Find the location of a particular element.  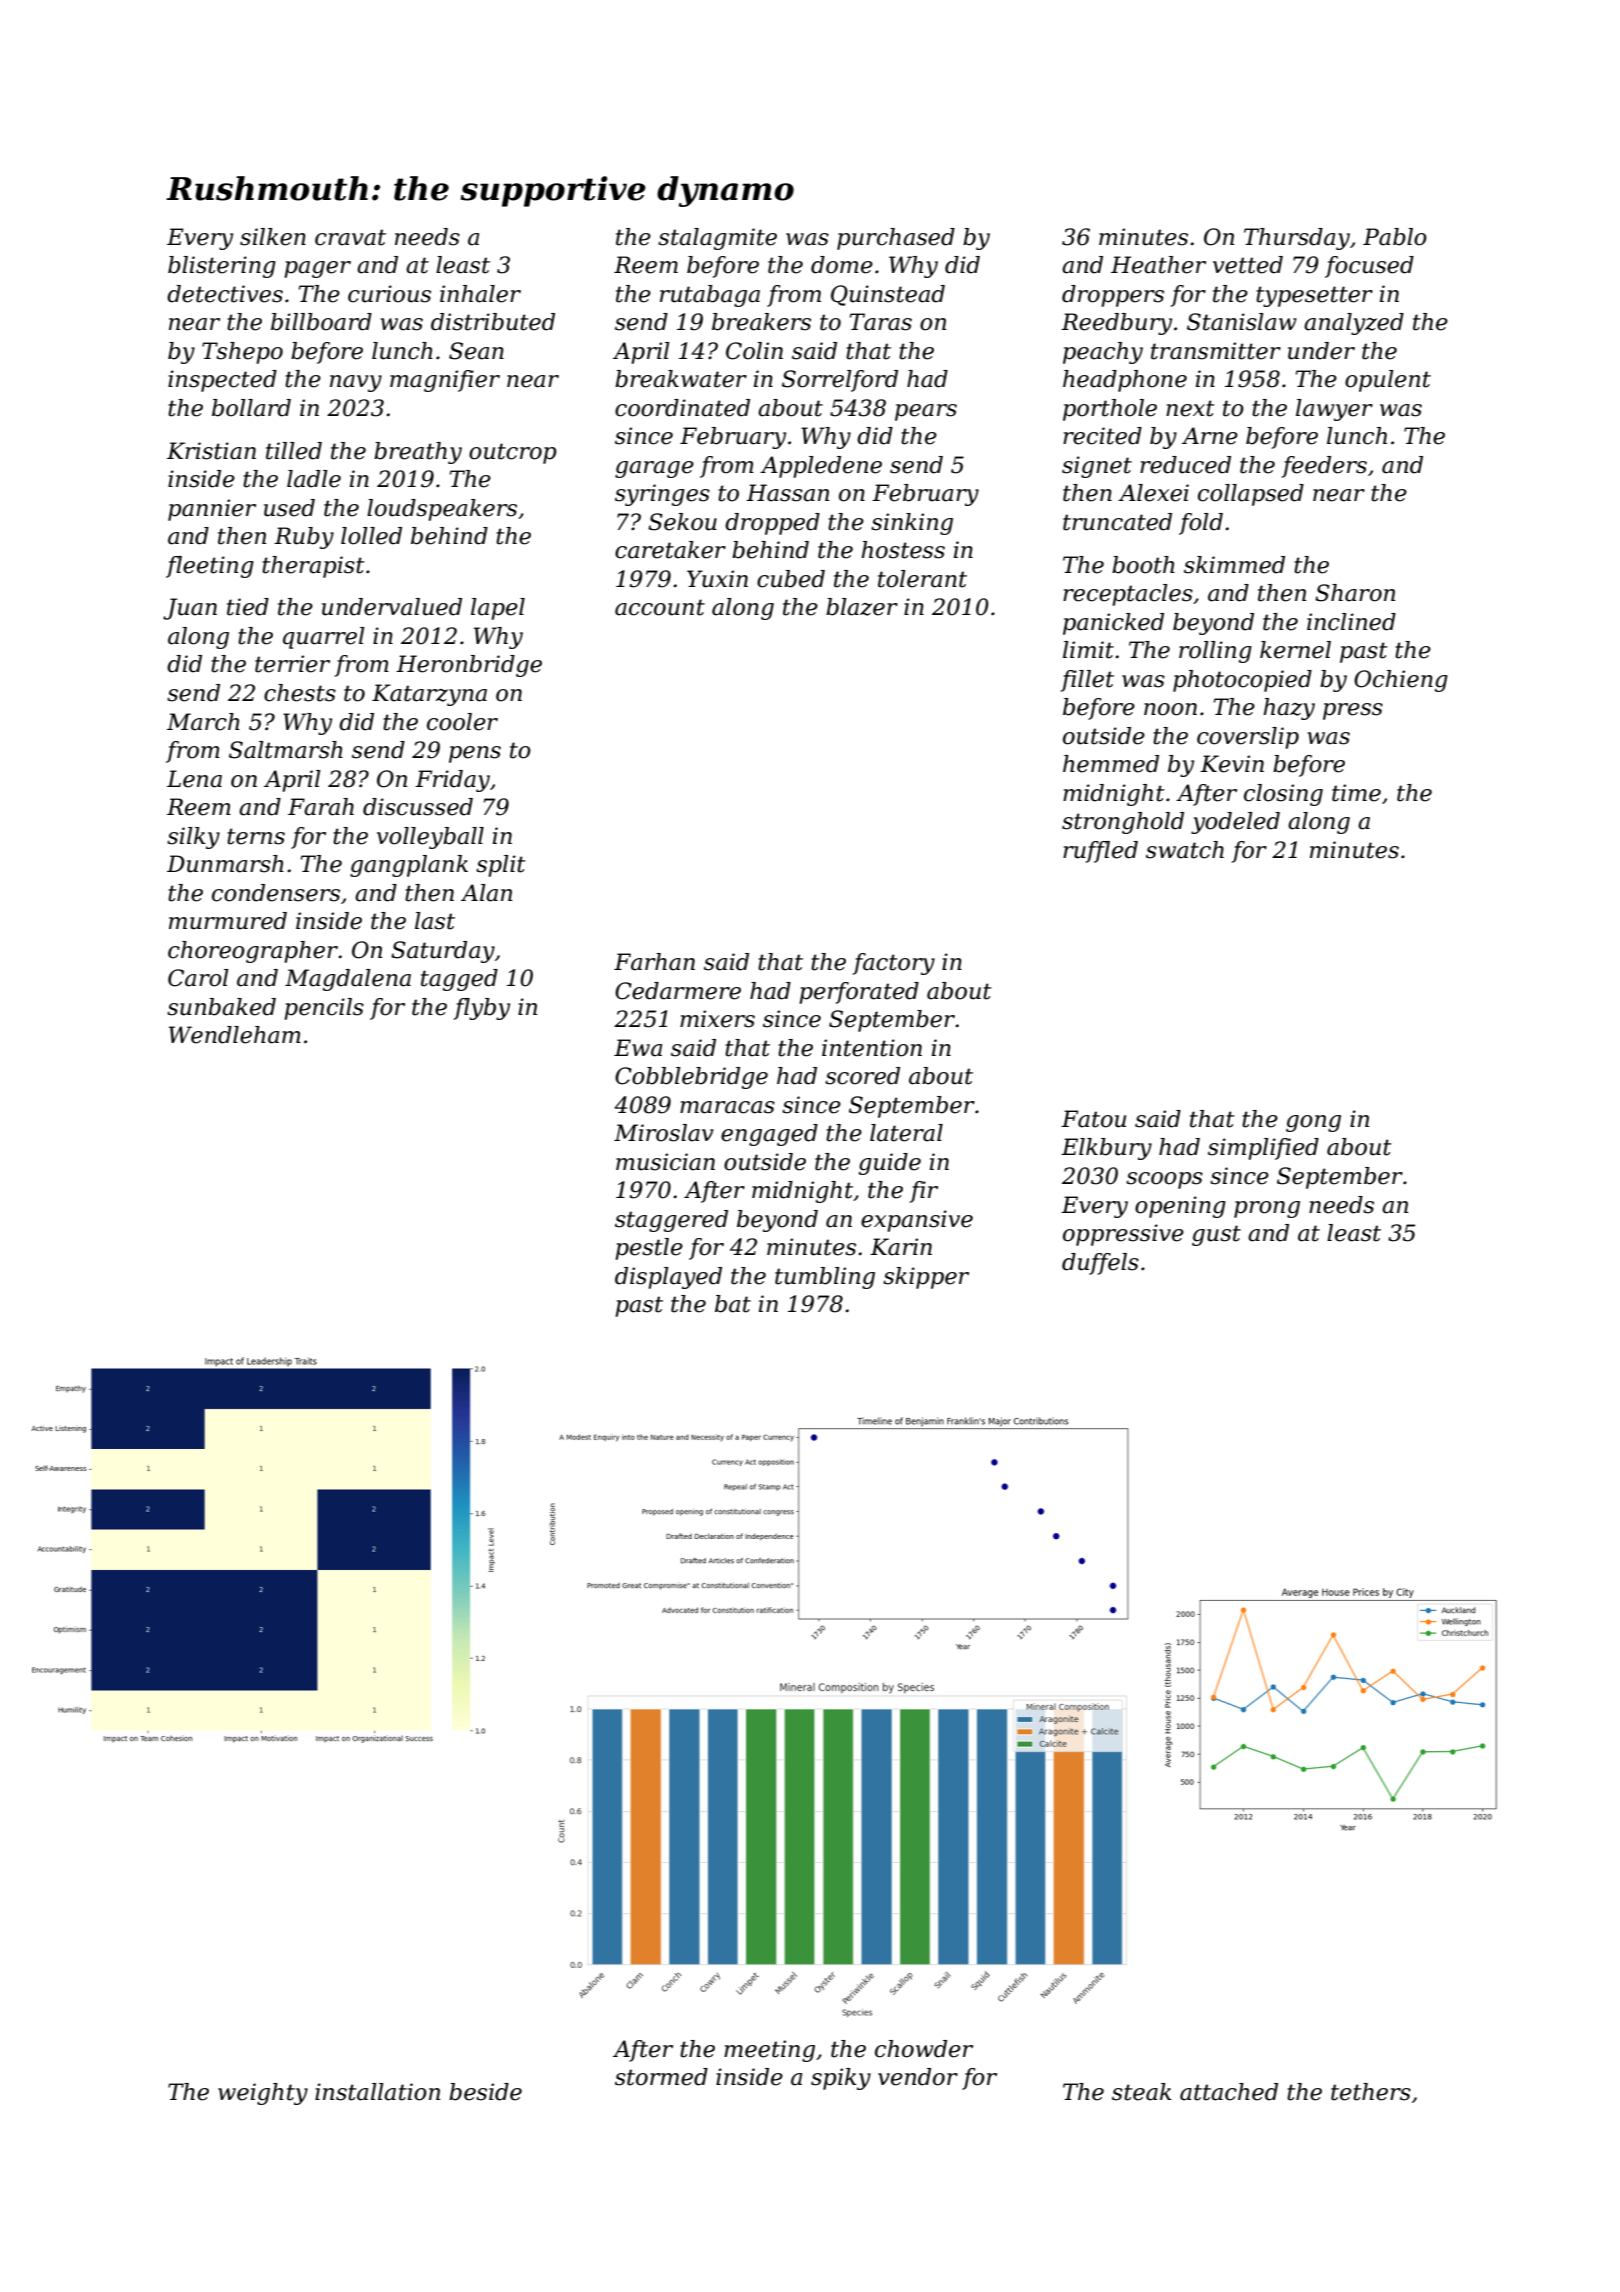

vendor is located at coordinates (918, 2077).
